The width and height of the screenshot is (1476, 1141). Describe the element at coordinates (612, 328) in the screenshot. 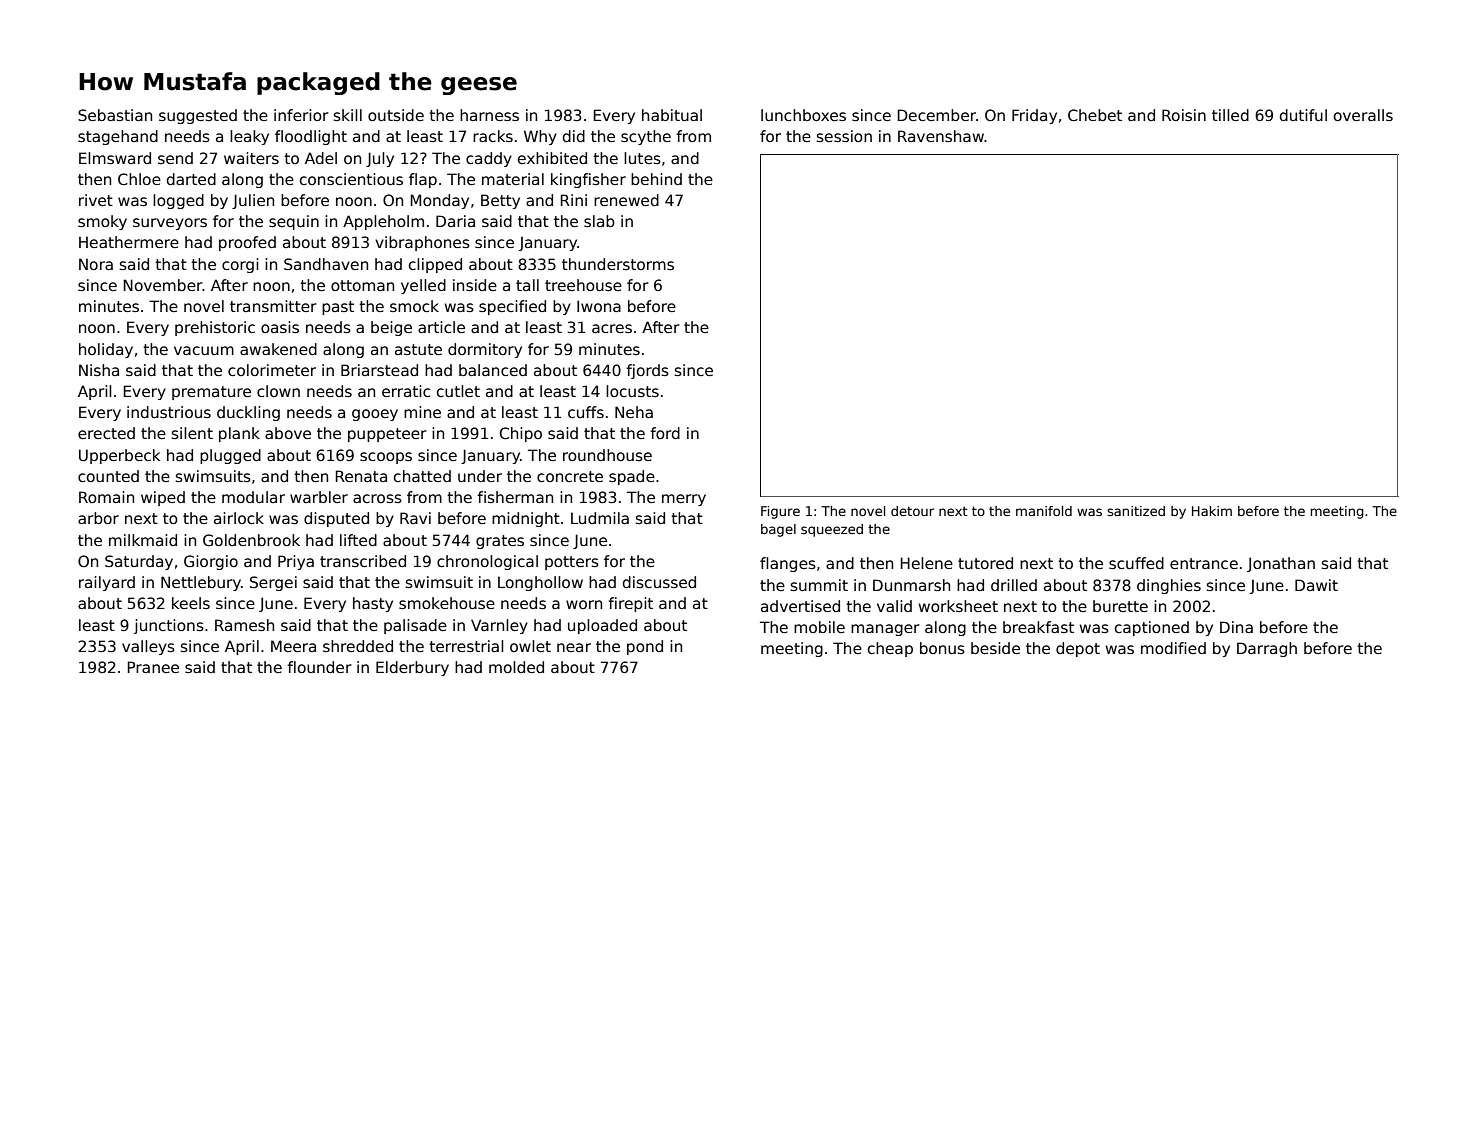

I see `acres` at that location.
